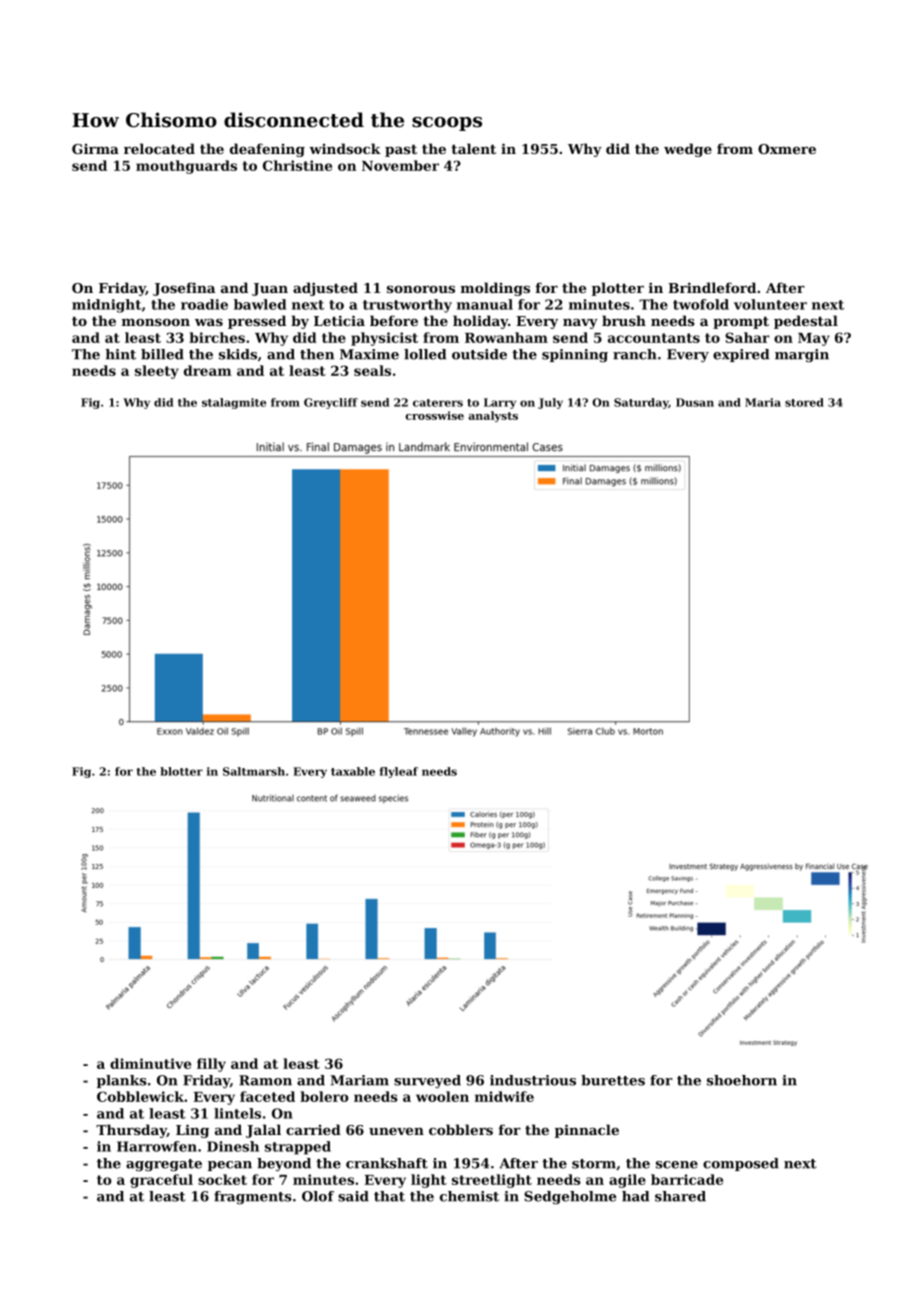 The image size is (924, 1308). Describe the element at coordinates (122, 1081) in the image. I see `planks` at that location.
